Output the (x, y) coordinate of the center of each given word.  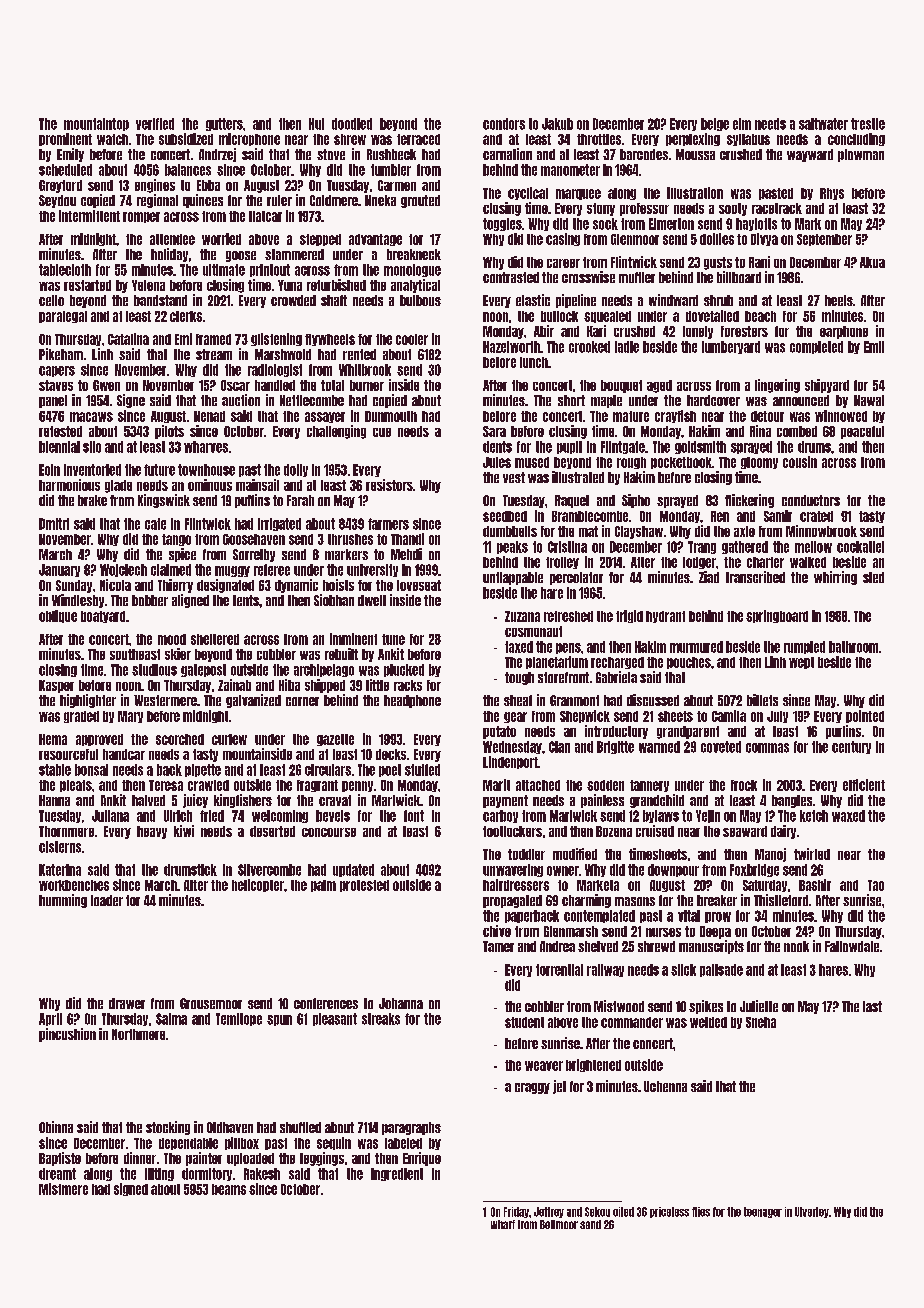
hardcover (713, 400)
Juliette (759, 1006)
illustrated (578, 477)
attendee (172, 239)
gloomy (759, 463)
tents (246, 600)
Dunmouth (391, 416)
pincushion (67, 1035)
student (524, 1022)
